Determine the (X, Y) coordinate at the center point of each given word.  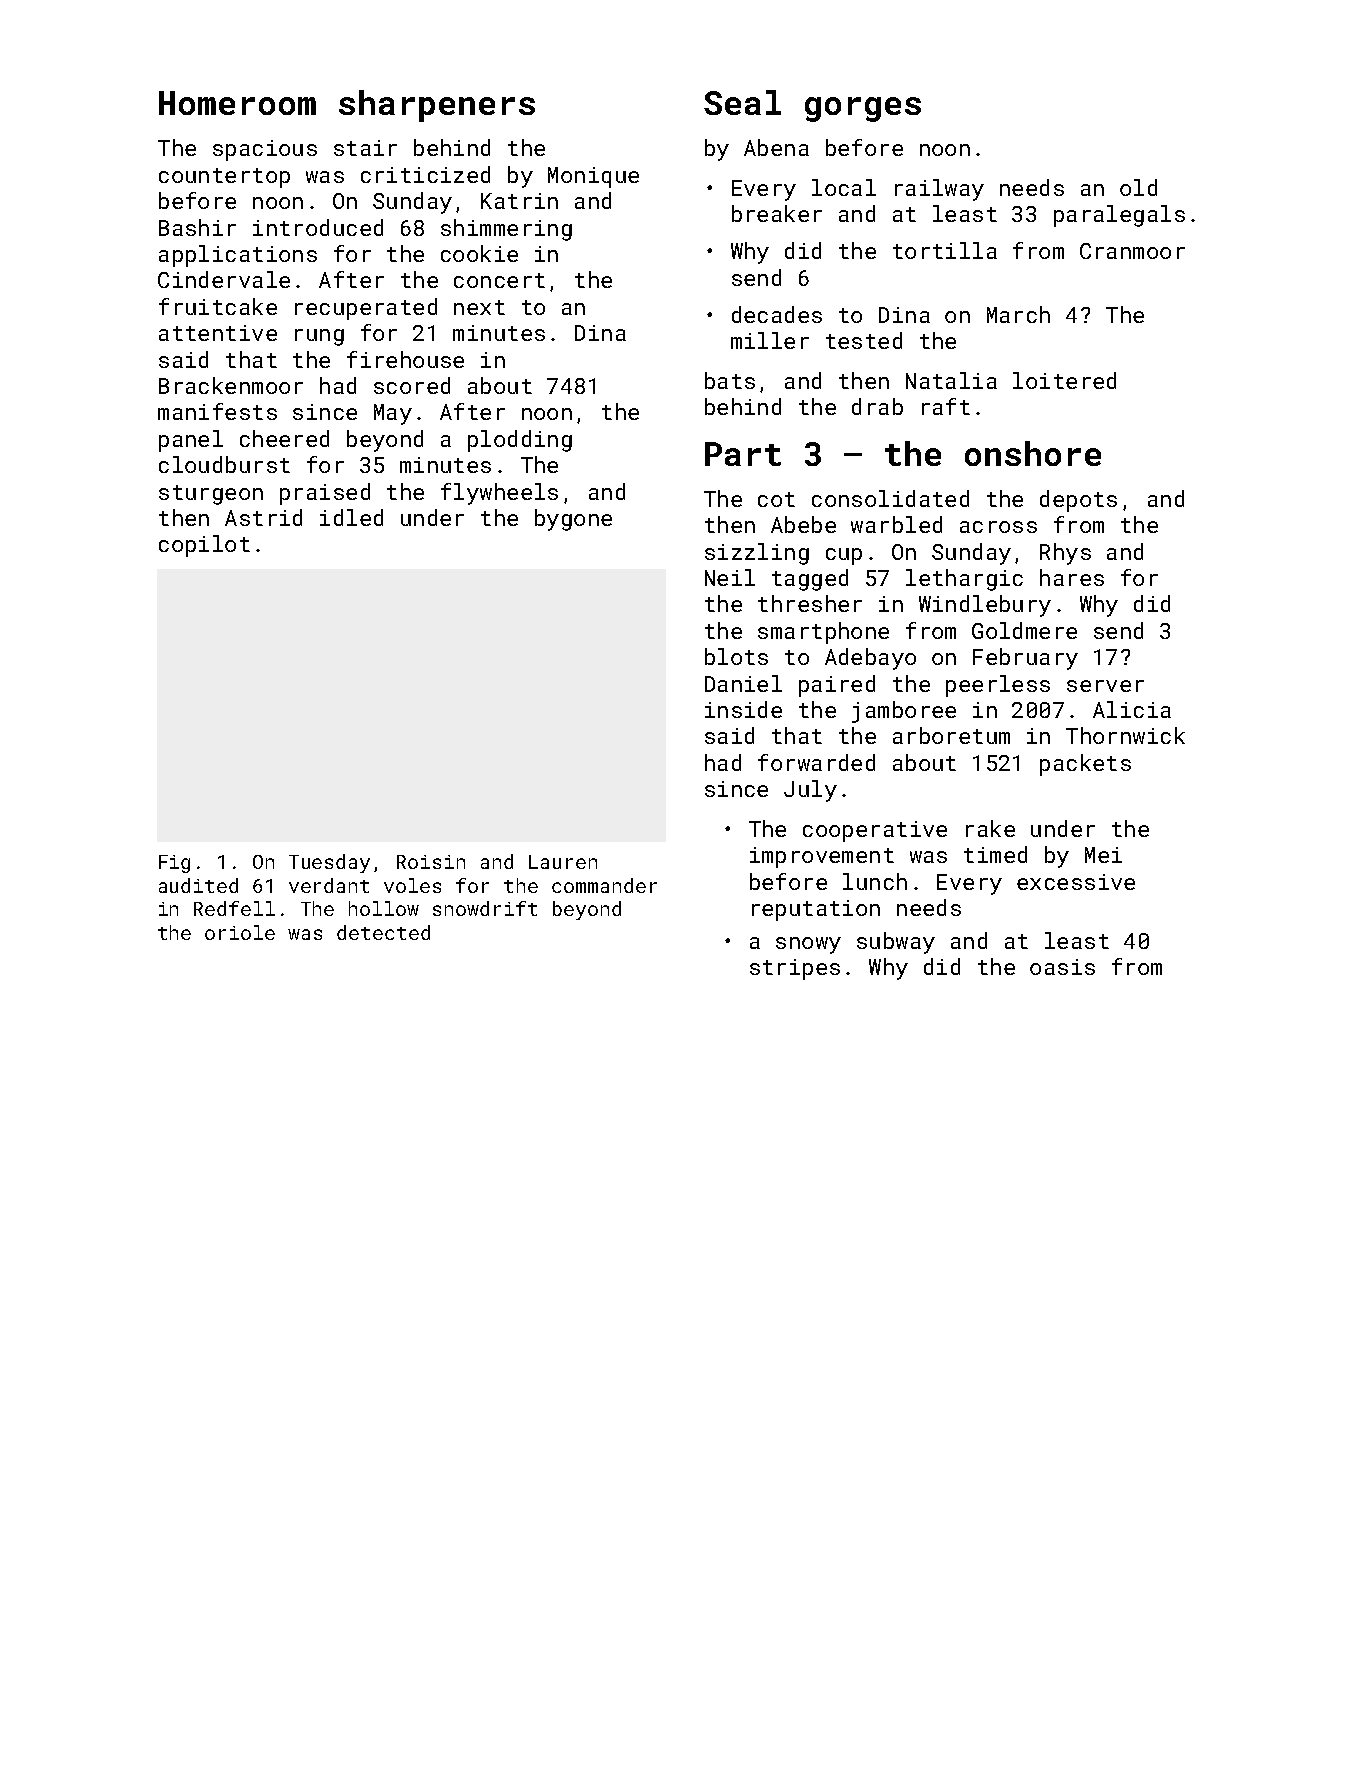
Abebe (803, 524)
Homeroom (237, 103)
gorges (863, 109)
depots (1078, 501)
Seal (742, 102)
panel (191, 441)
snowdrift (485, 908)
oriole (240, 932)
